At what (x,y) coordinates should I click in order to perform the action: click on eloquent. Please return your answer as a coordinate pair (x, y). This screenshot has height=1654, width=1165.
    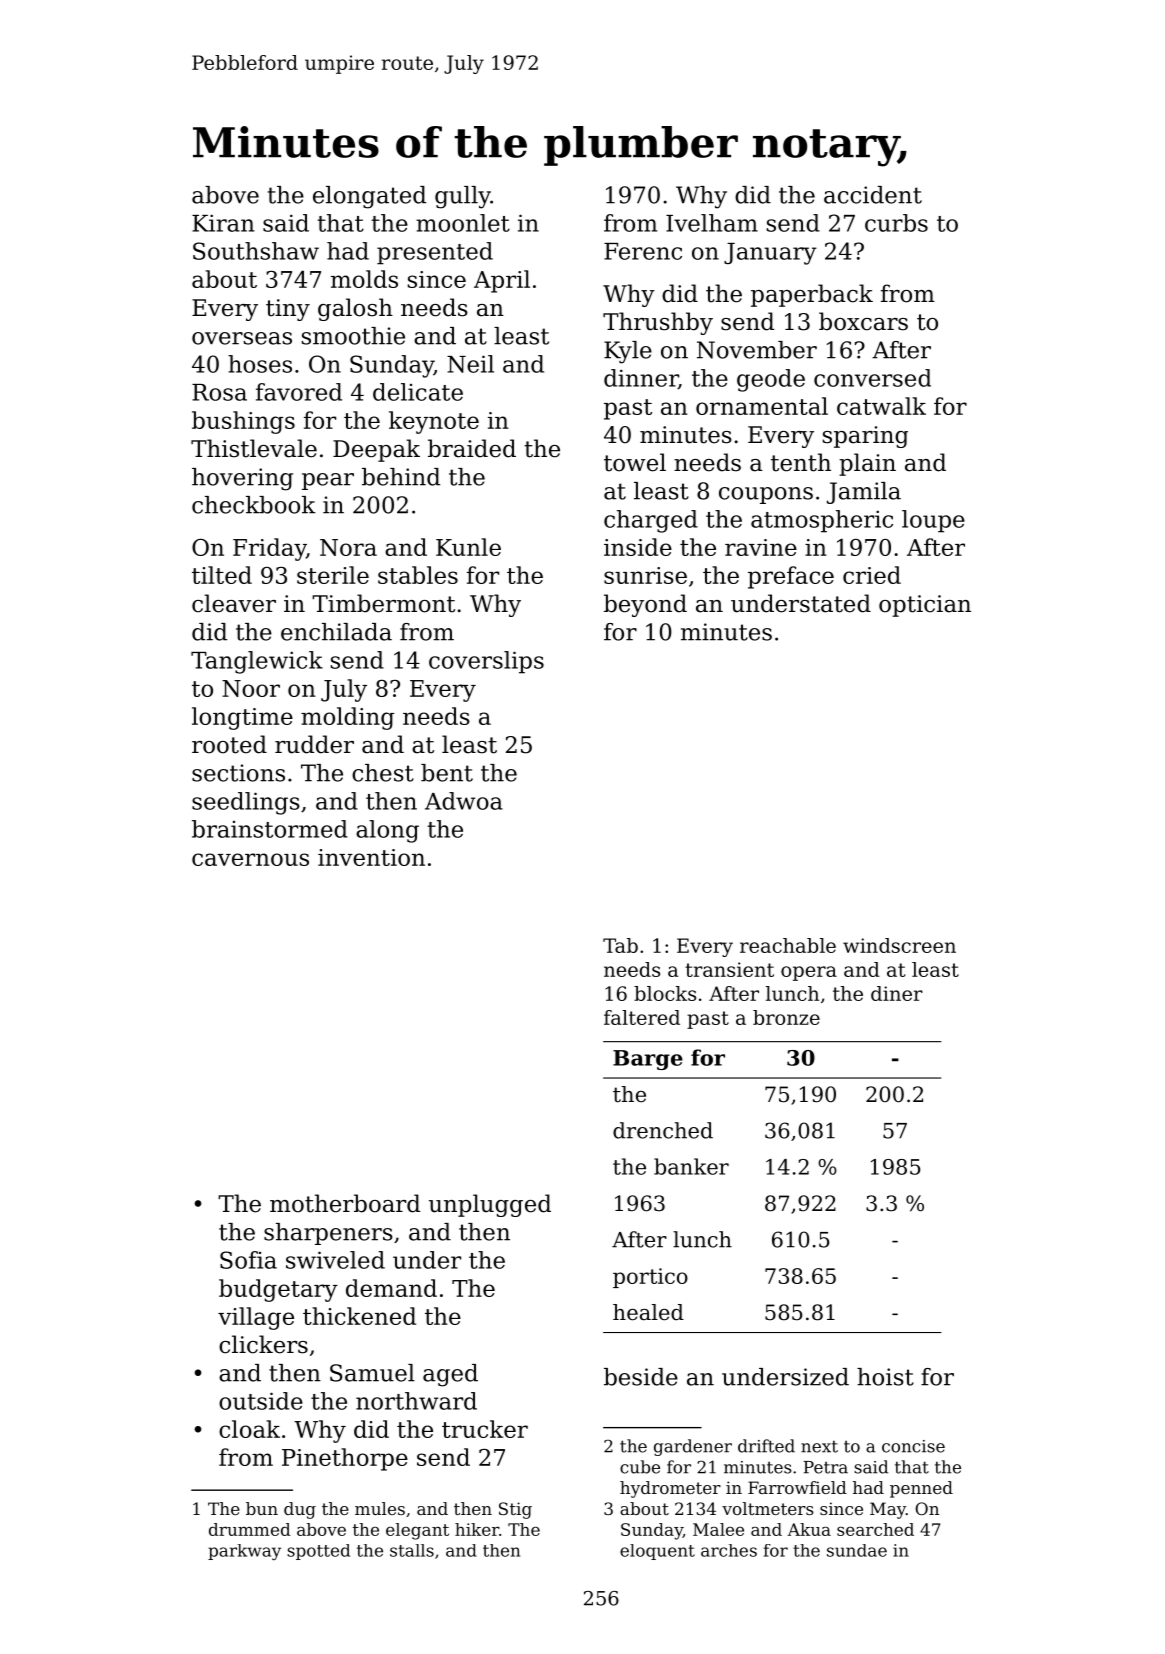
    Looking at the image, I should click on (657, 1552).
